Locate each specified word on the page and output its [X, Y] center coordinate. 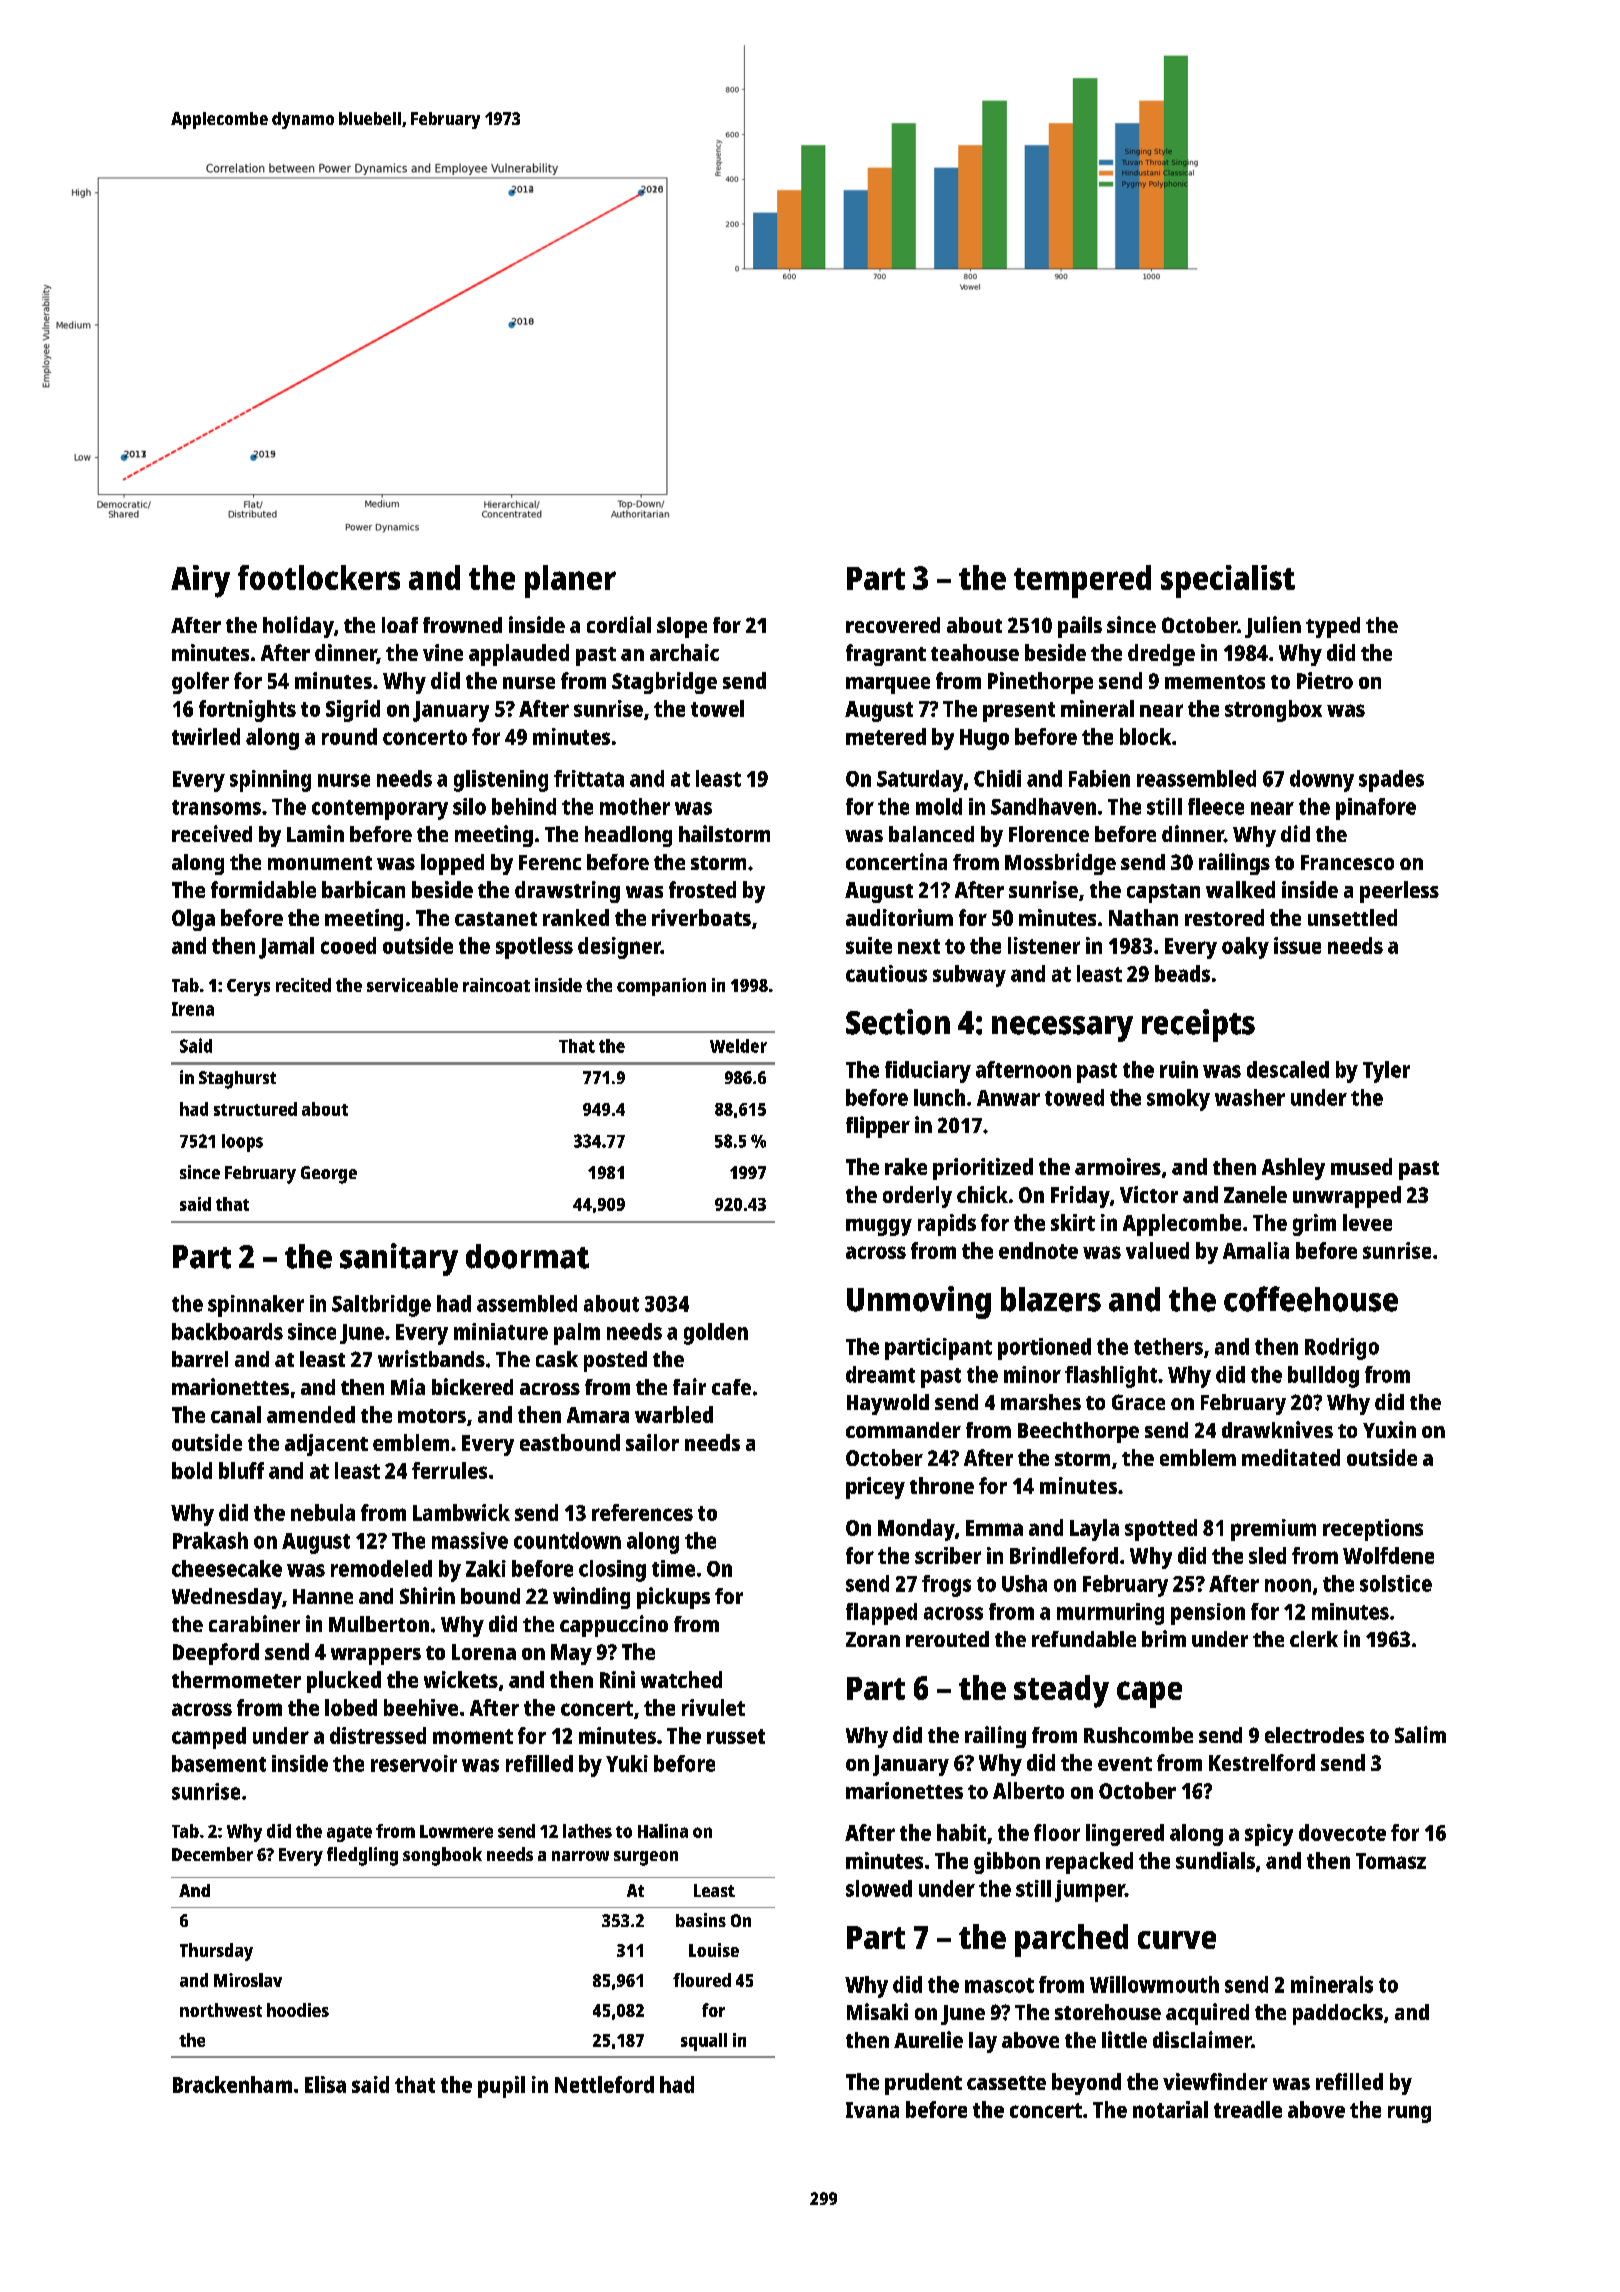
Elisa [325, 2084]
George [329, 1175]
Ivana [872, 2110]
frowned [462, 625]
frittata [589, 778]
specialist [1228, 581]
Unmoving [919, 1302]
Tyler [1386, 1072]
